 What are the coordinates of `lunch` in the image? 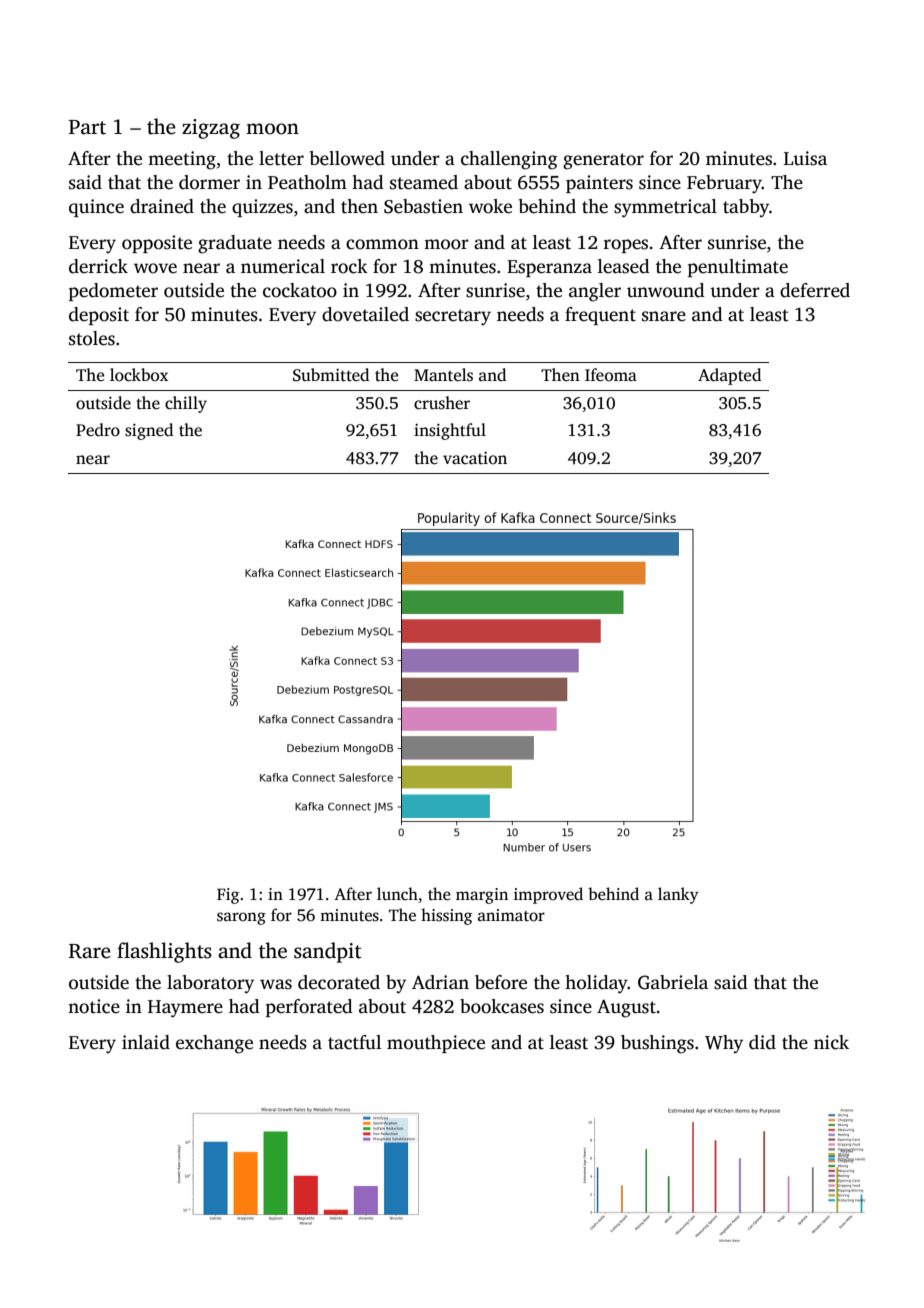 It's located at (397, 893).
